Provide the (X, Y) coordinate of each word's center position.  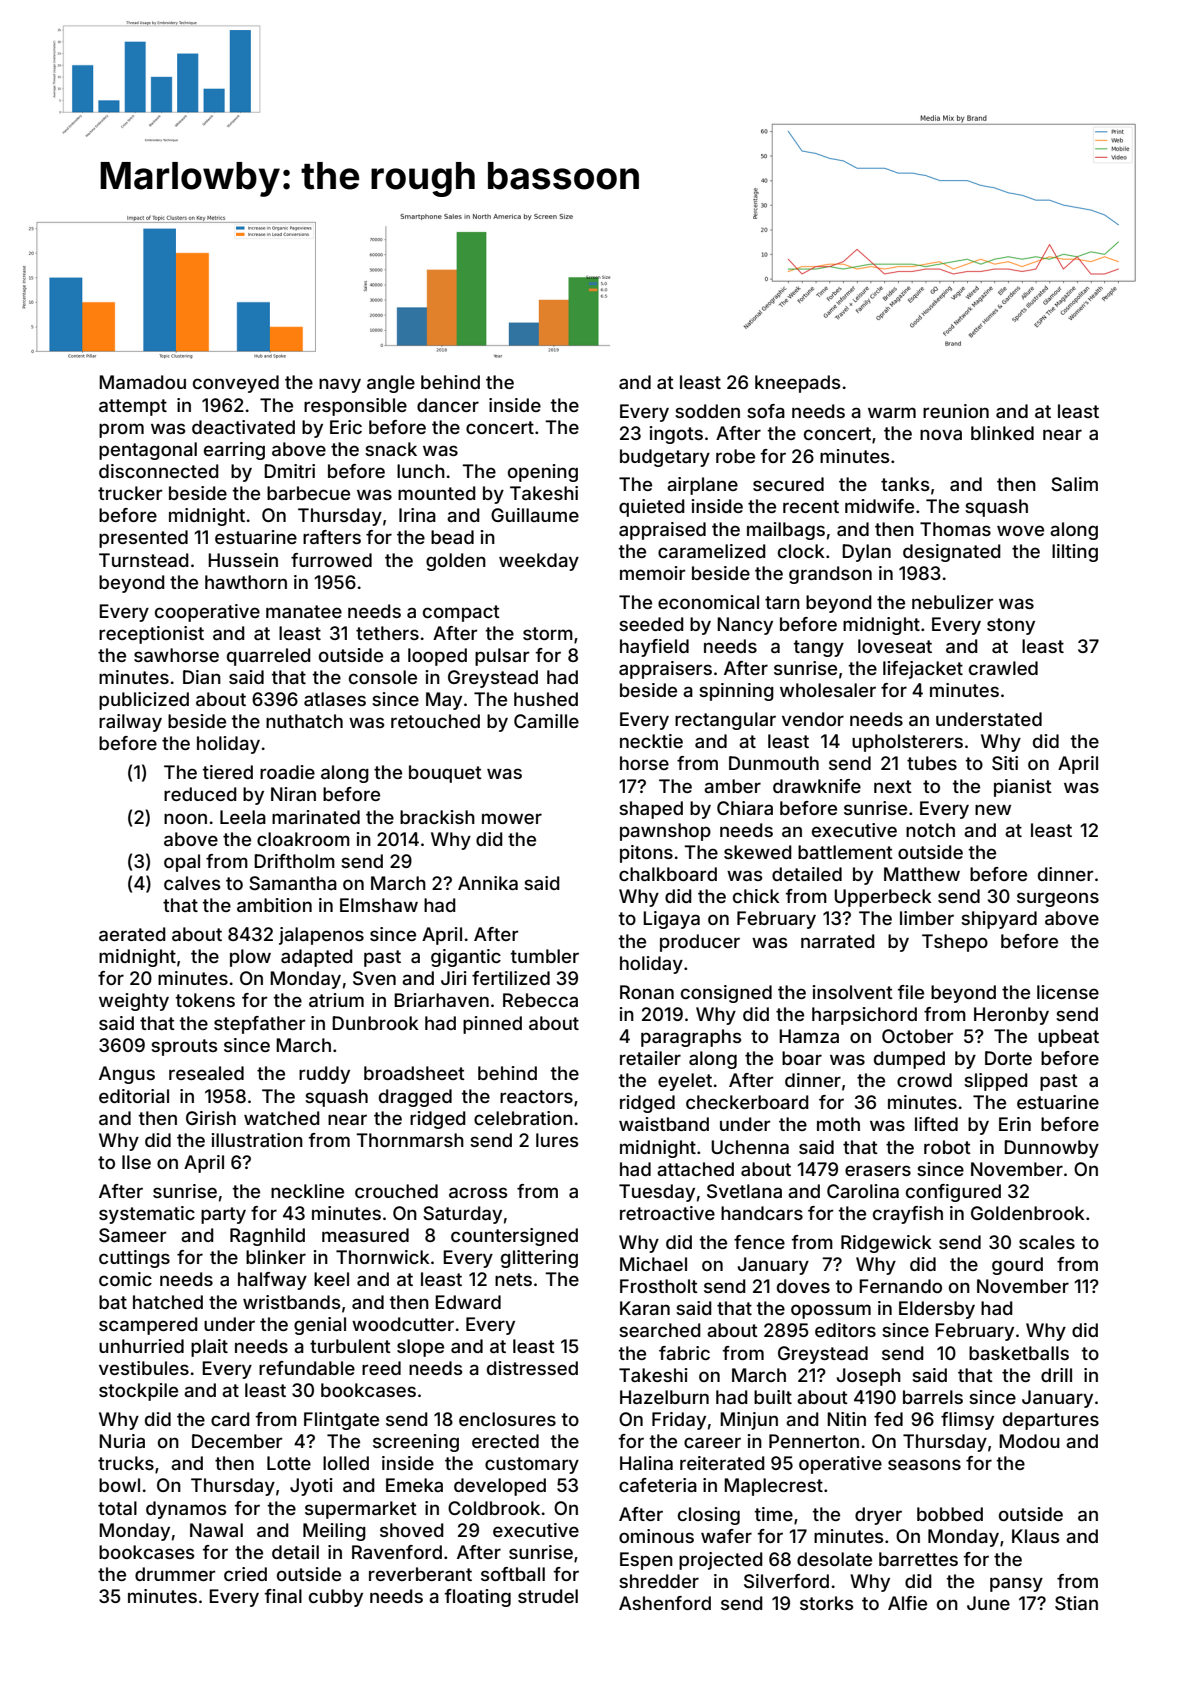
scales (1047, 1242)
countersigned (514, 1237)
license (1068, 992)
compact (461, 613)
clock (801, 551)
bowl (119, 1485)
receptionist (151, 635)
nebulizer (952, 602)
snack (391, 449)
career (712, 1442)
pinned (492, 1025)
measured (365, 1235)
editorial (134, 1096)
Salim (1074, 484)
